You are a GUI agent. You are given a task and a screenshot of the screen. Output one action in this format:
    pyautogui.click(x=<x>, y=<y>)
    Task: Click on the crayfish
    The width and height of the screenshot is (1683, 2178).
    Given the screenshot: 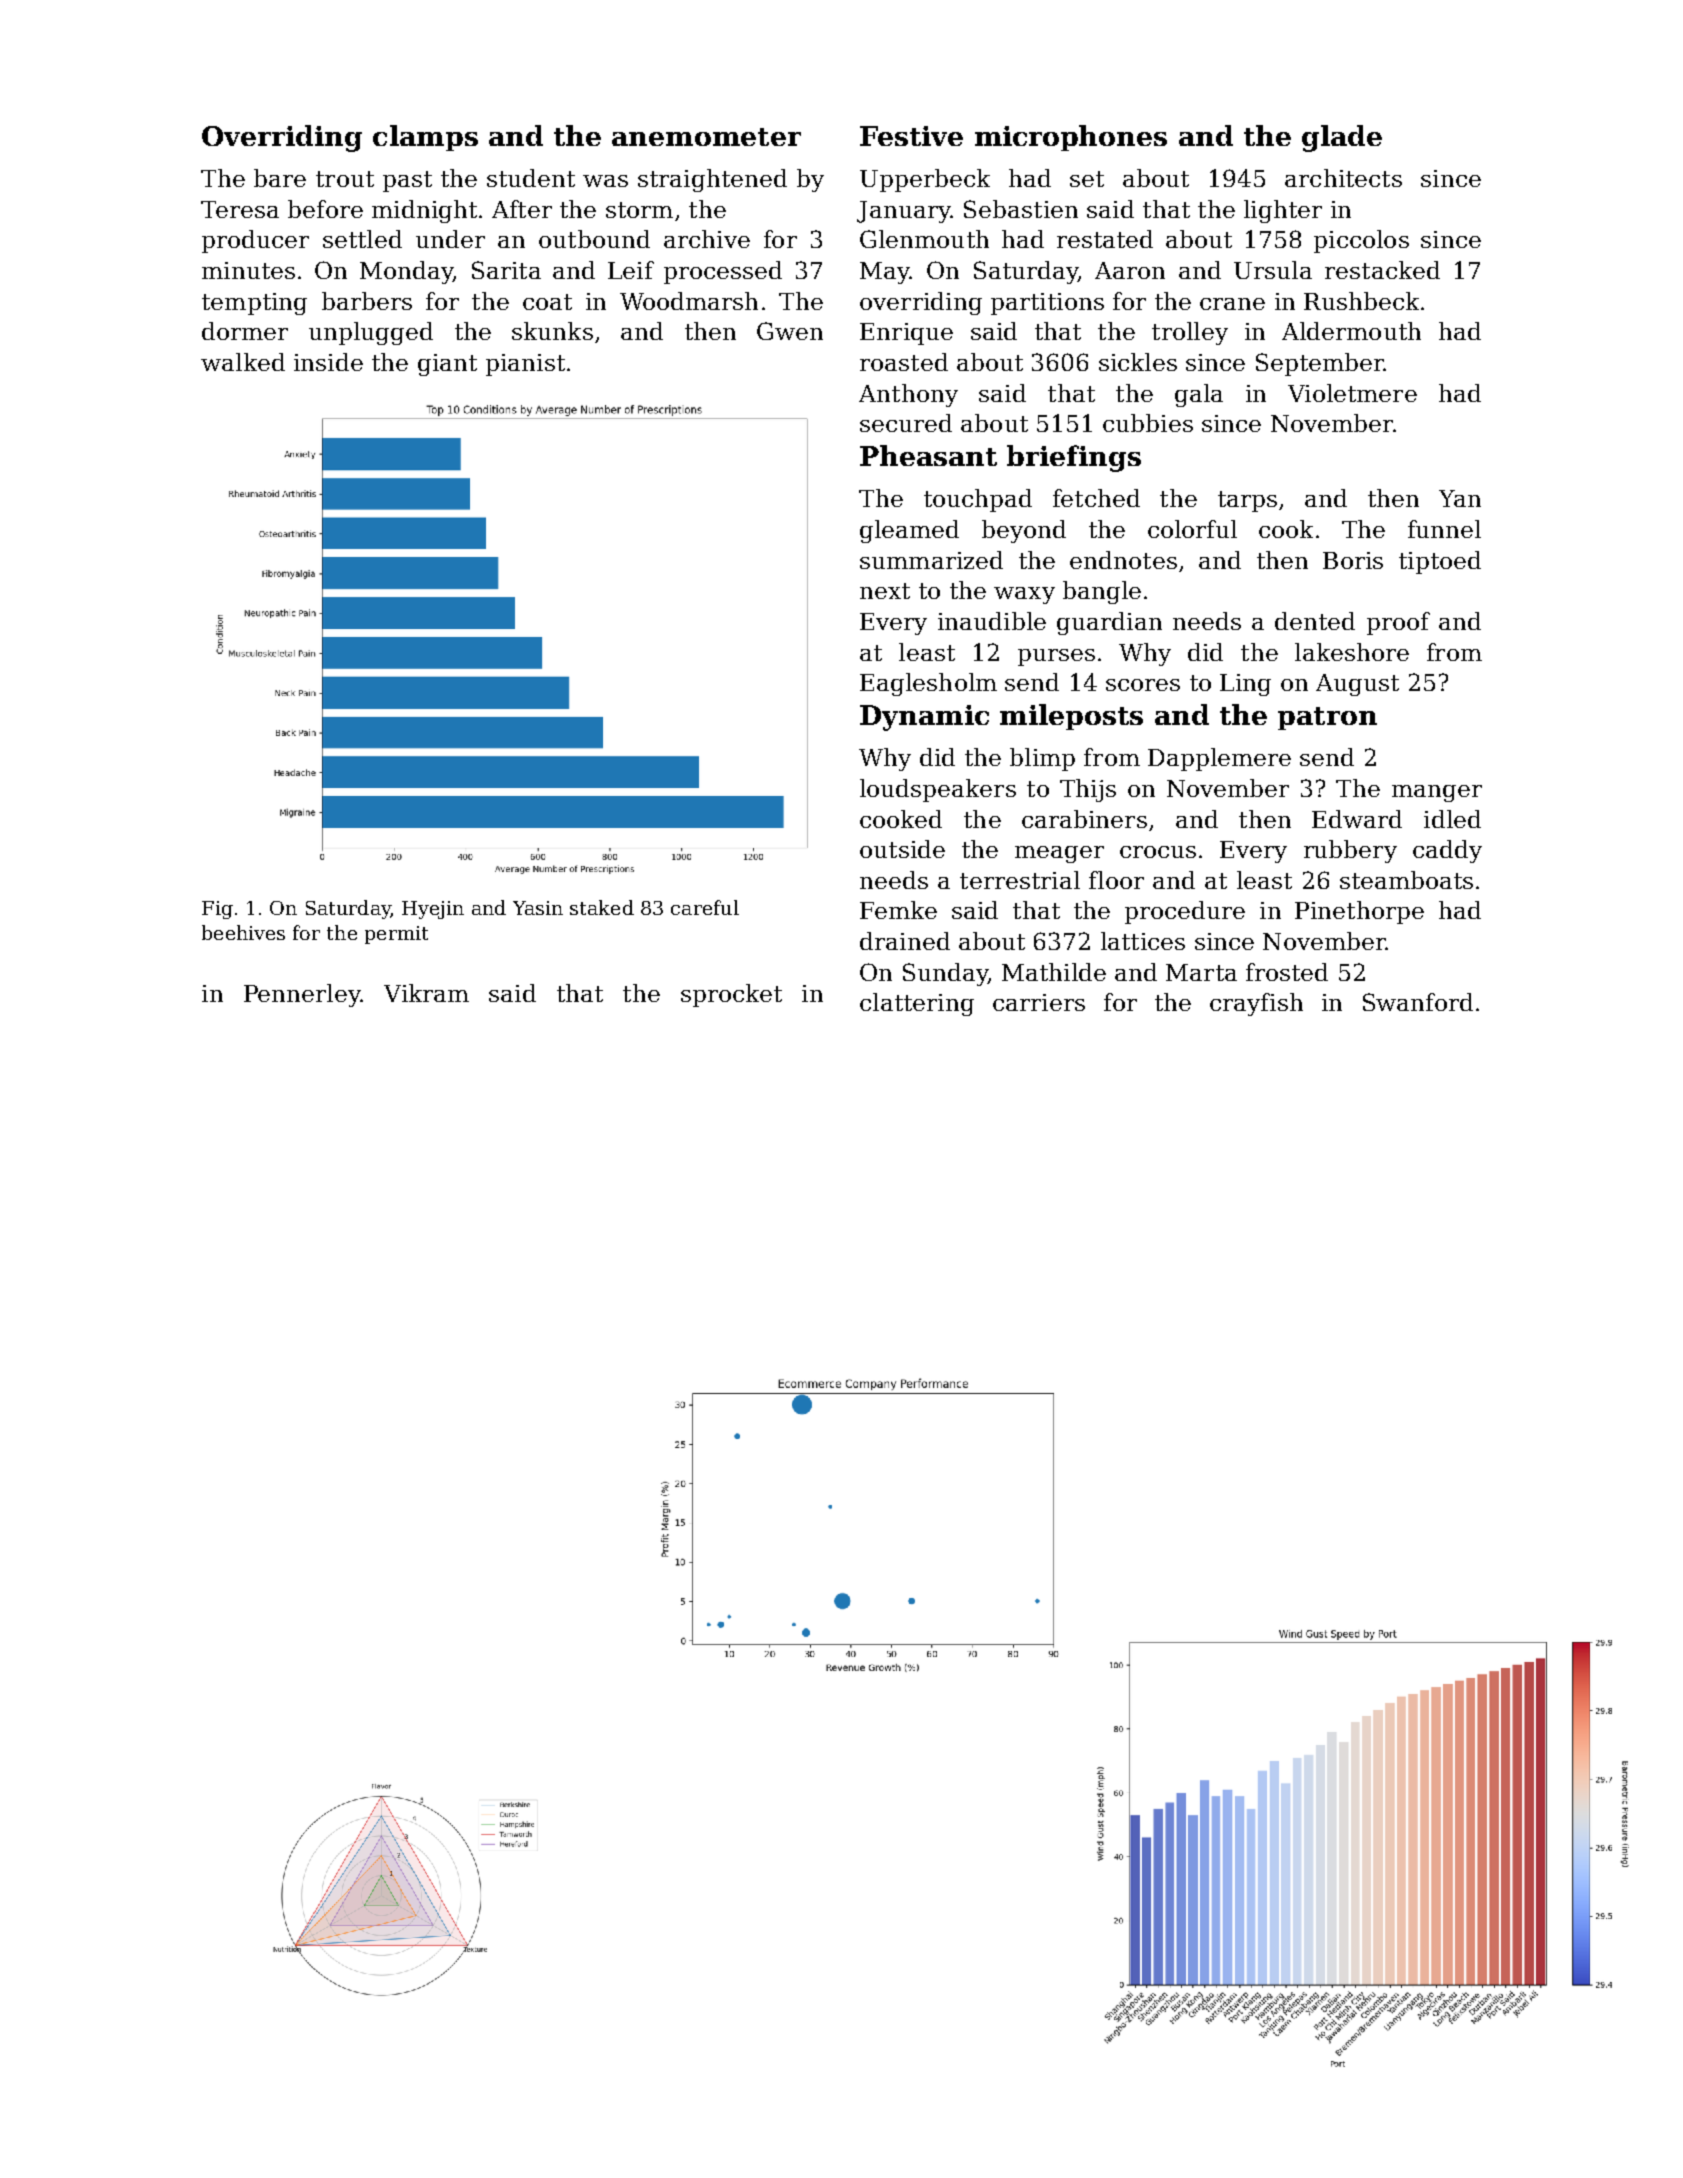 What is the action you would take?
    pyautogui.click(x=1256, y=1004)
